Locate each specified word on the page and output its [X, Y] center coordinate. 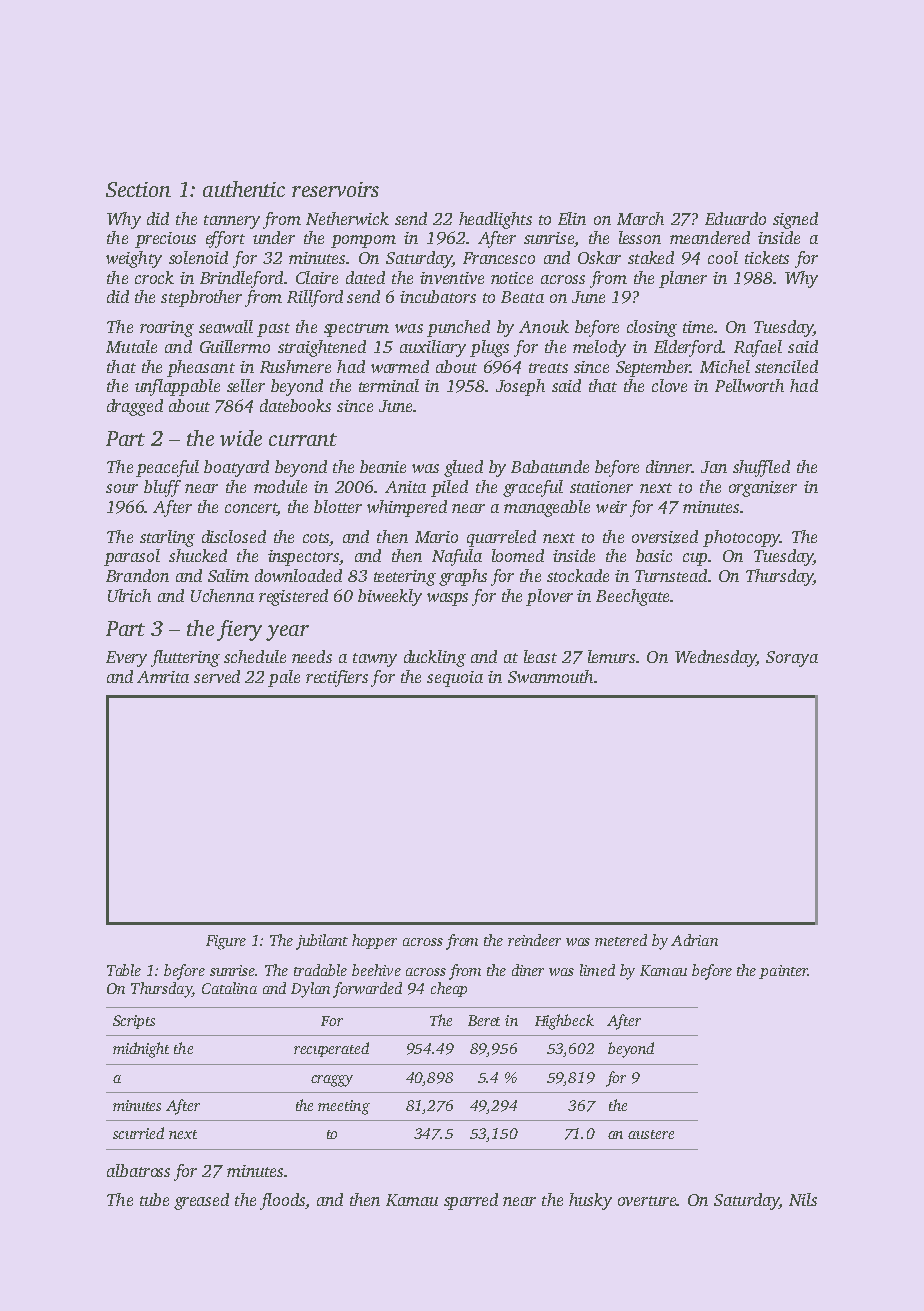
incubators [438, 296]
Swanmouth [550, 676]
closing [652, 328]
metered [621, 940]
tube [154, 1199]
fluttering [185, 658]
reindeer [534, 940]
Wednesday [715, 658]
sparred [471, 1201]
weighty [134, 259]
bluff [162, 488]
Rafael [758, 348]
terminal [389, 385]
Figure [226, 942]
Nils [803, 1199]
